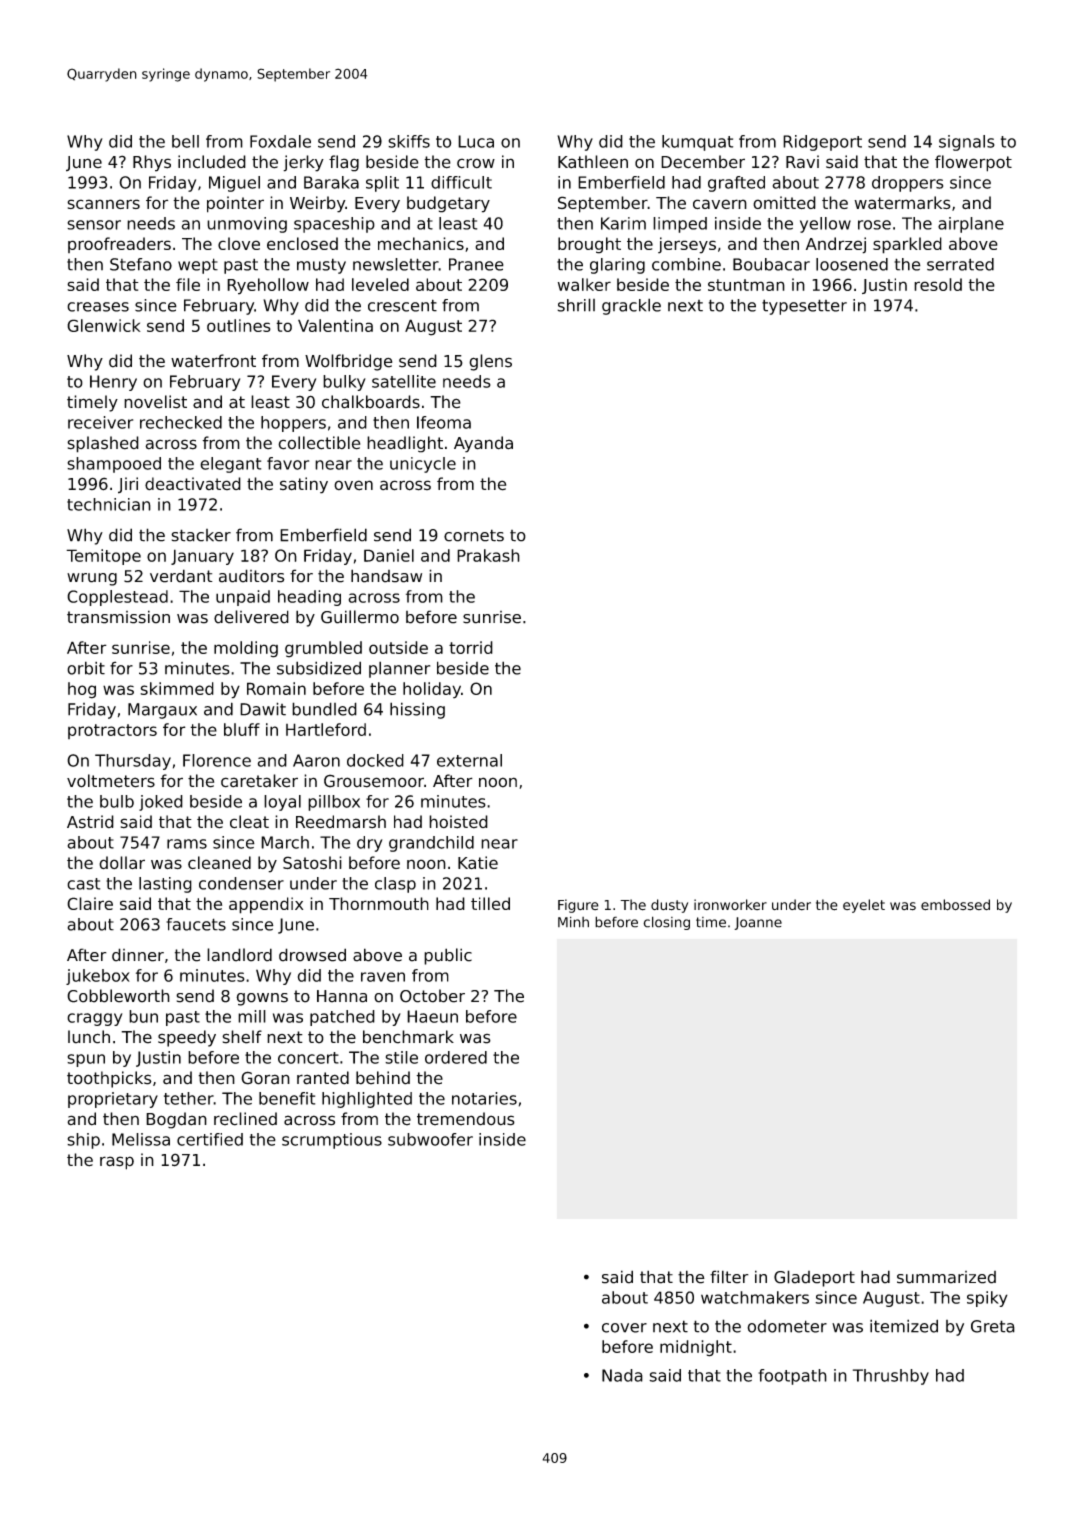 The height and width of the screenshot is (1533, 1084). What do you see at coordinates (432, 996) in the screenshot?
I see `October` at bounding box center [432, 996].
